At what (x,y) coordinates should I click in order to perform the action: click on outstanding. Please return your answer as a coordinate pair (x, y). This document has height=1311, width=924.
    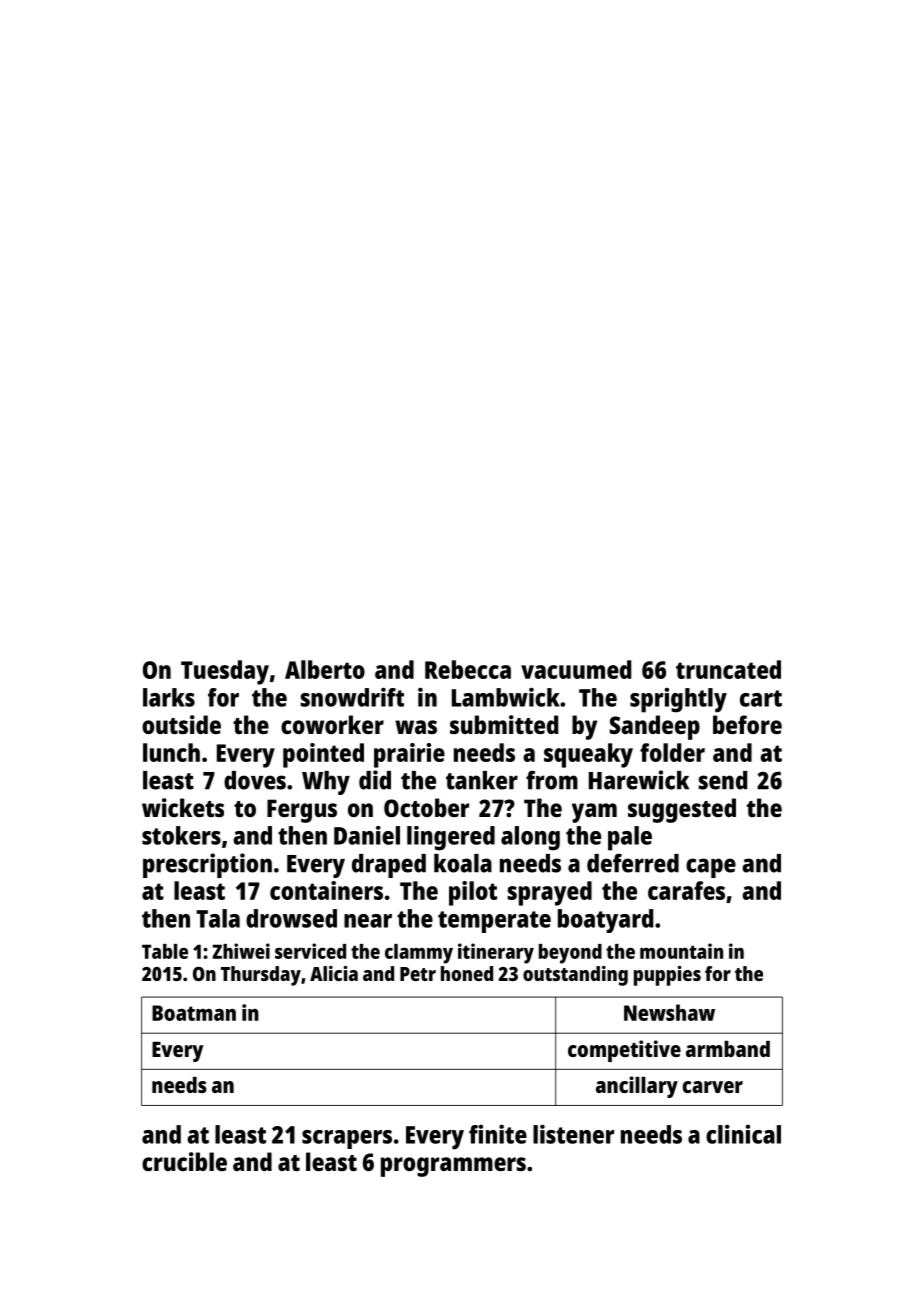
    Looking at the image, I should click on (575, 976).
